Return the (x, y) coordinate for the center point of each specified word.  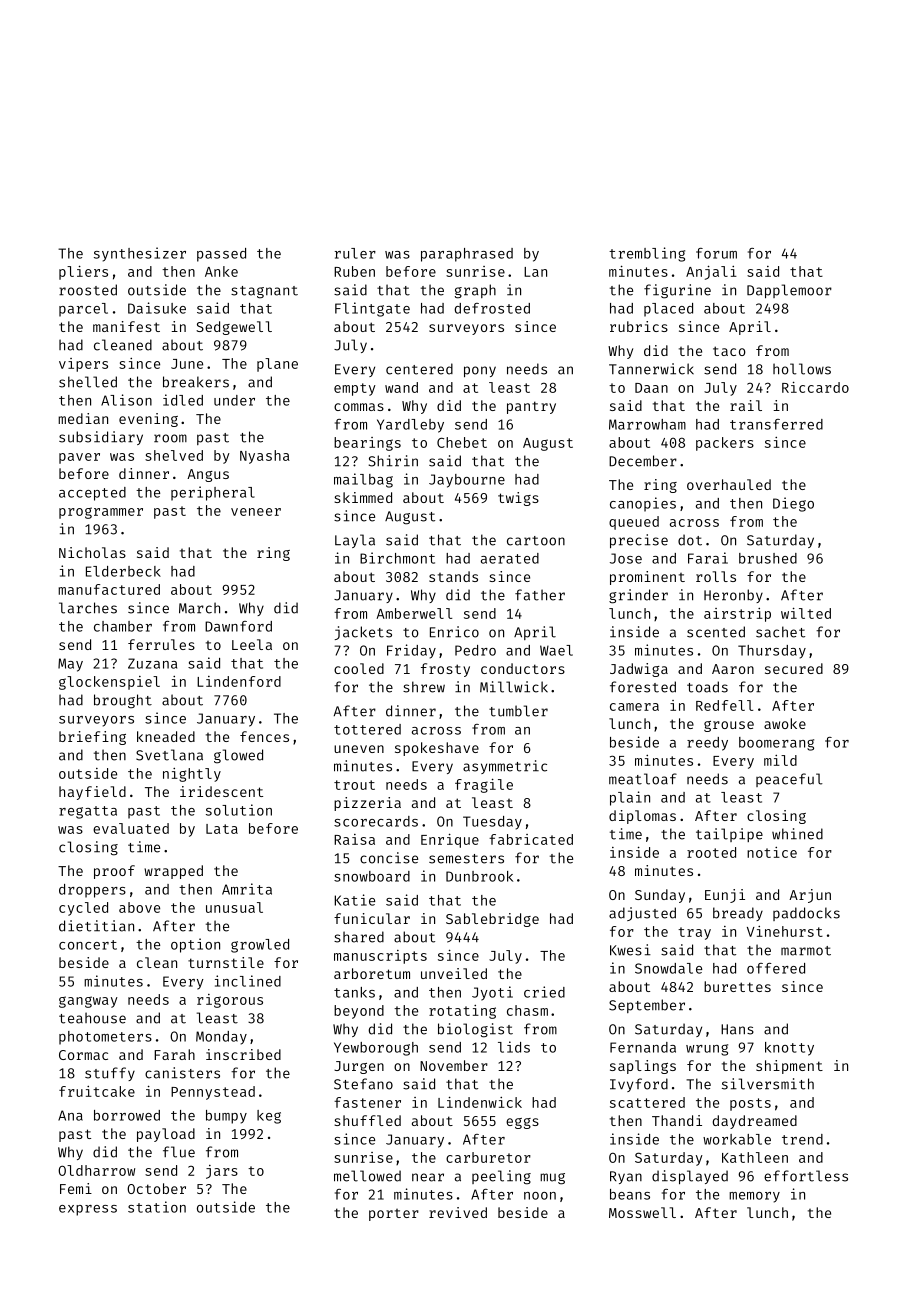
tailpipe (729, 835)
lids (514, 1047)
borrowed (127, 1115)
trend (802, 1139)
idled (183, 400)
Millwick (514, 687)
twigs (518, 499)
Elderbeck (123, 571)
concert (88, 945)
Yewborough (376, 1049)
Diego (793, 504)
